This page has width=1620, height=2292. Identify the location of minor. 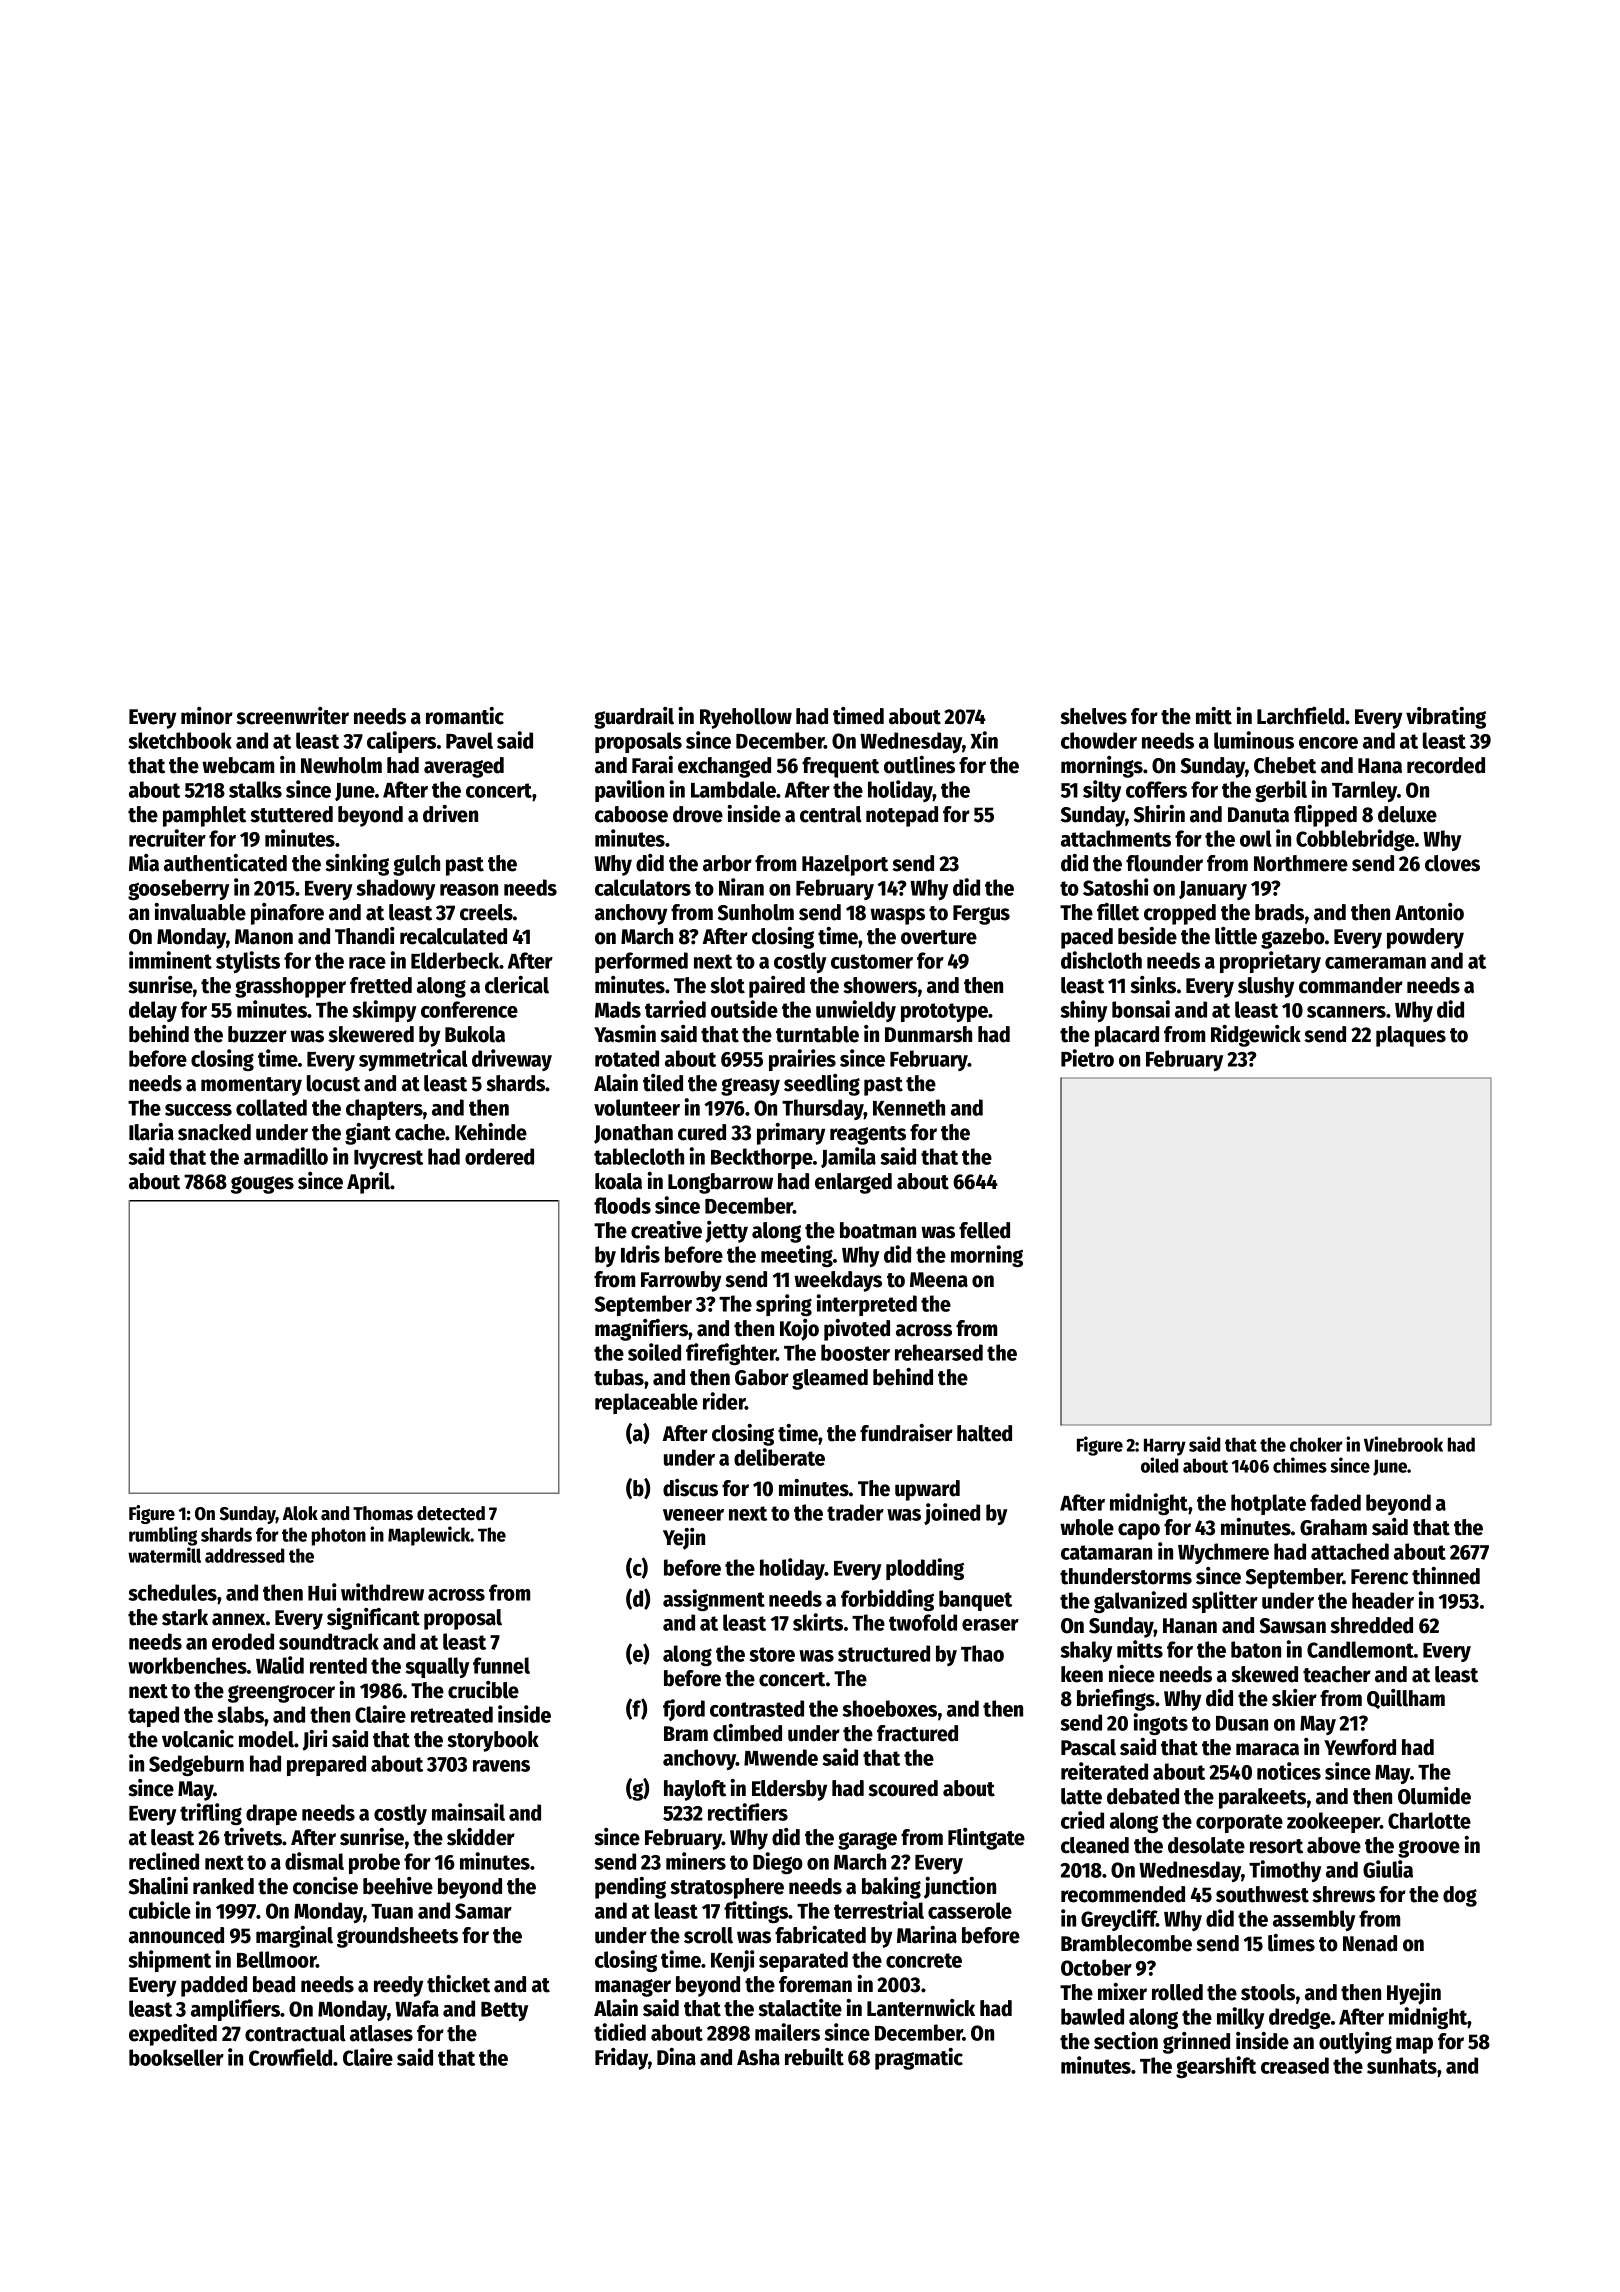
(207, 716).
